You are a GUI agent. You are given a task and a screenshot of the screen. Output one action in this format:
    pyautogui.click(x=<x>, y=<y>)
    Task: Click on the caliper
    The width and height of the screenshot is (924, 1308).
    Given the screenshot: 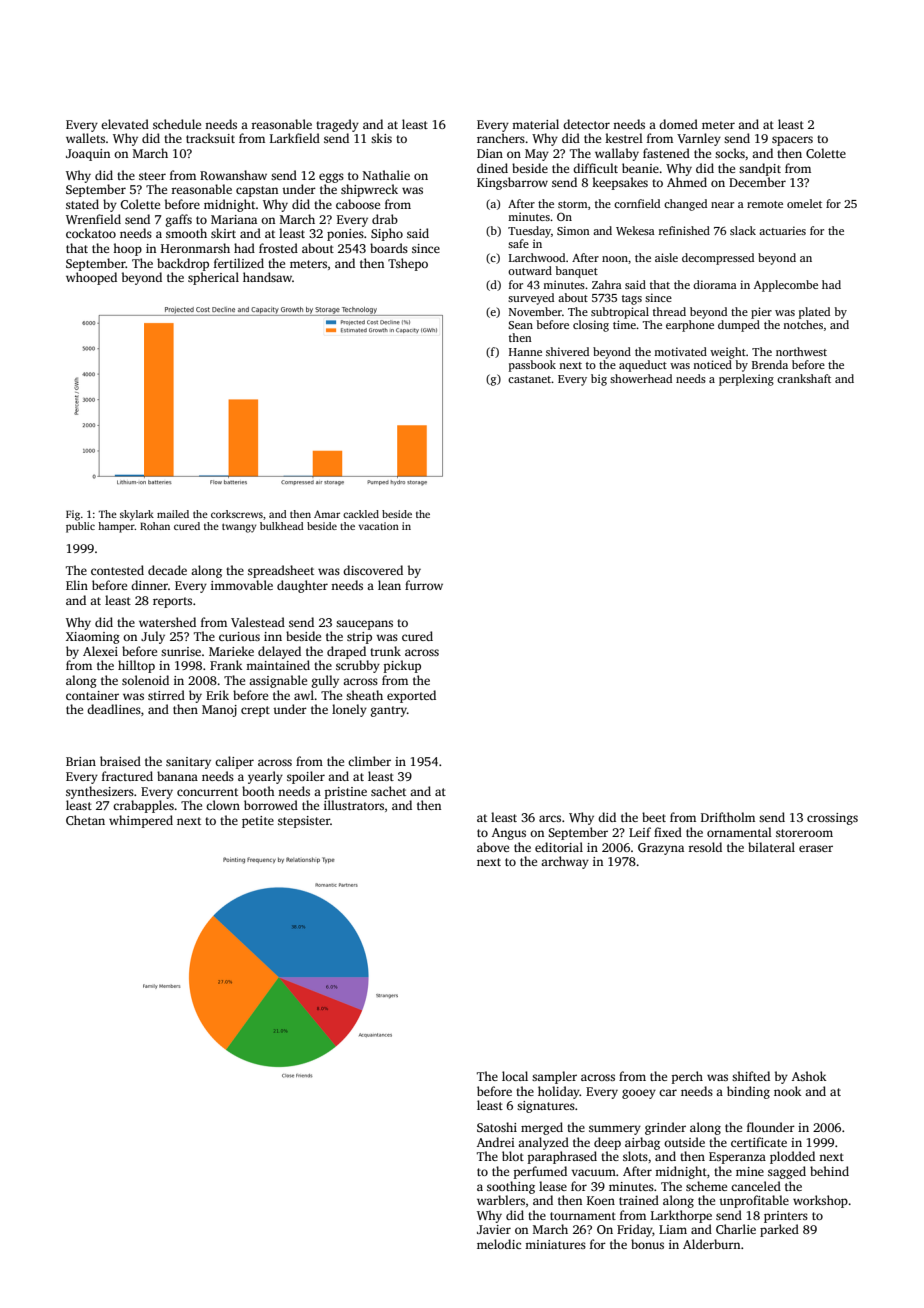 What is the action you would take?
    pyautogui.click(x=234, y=762)
